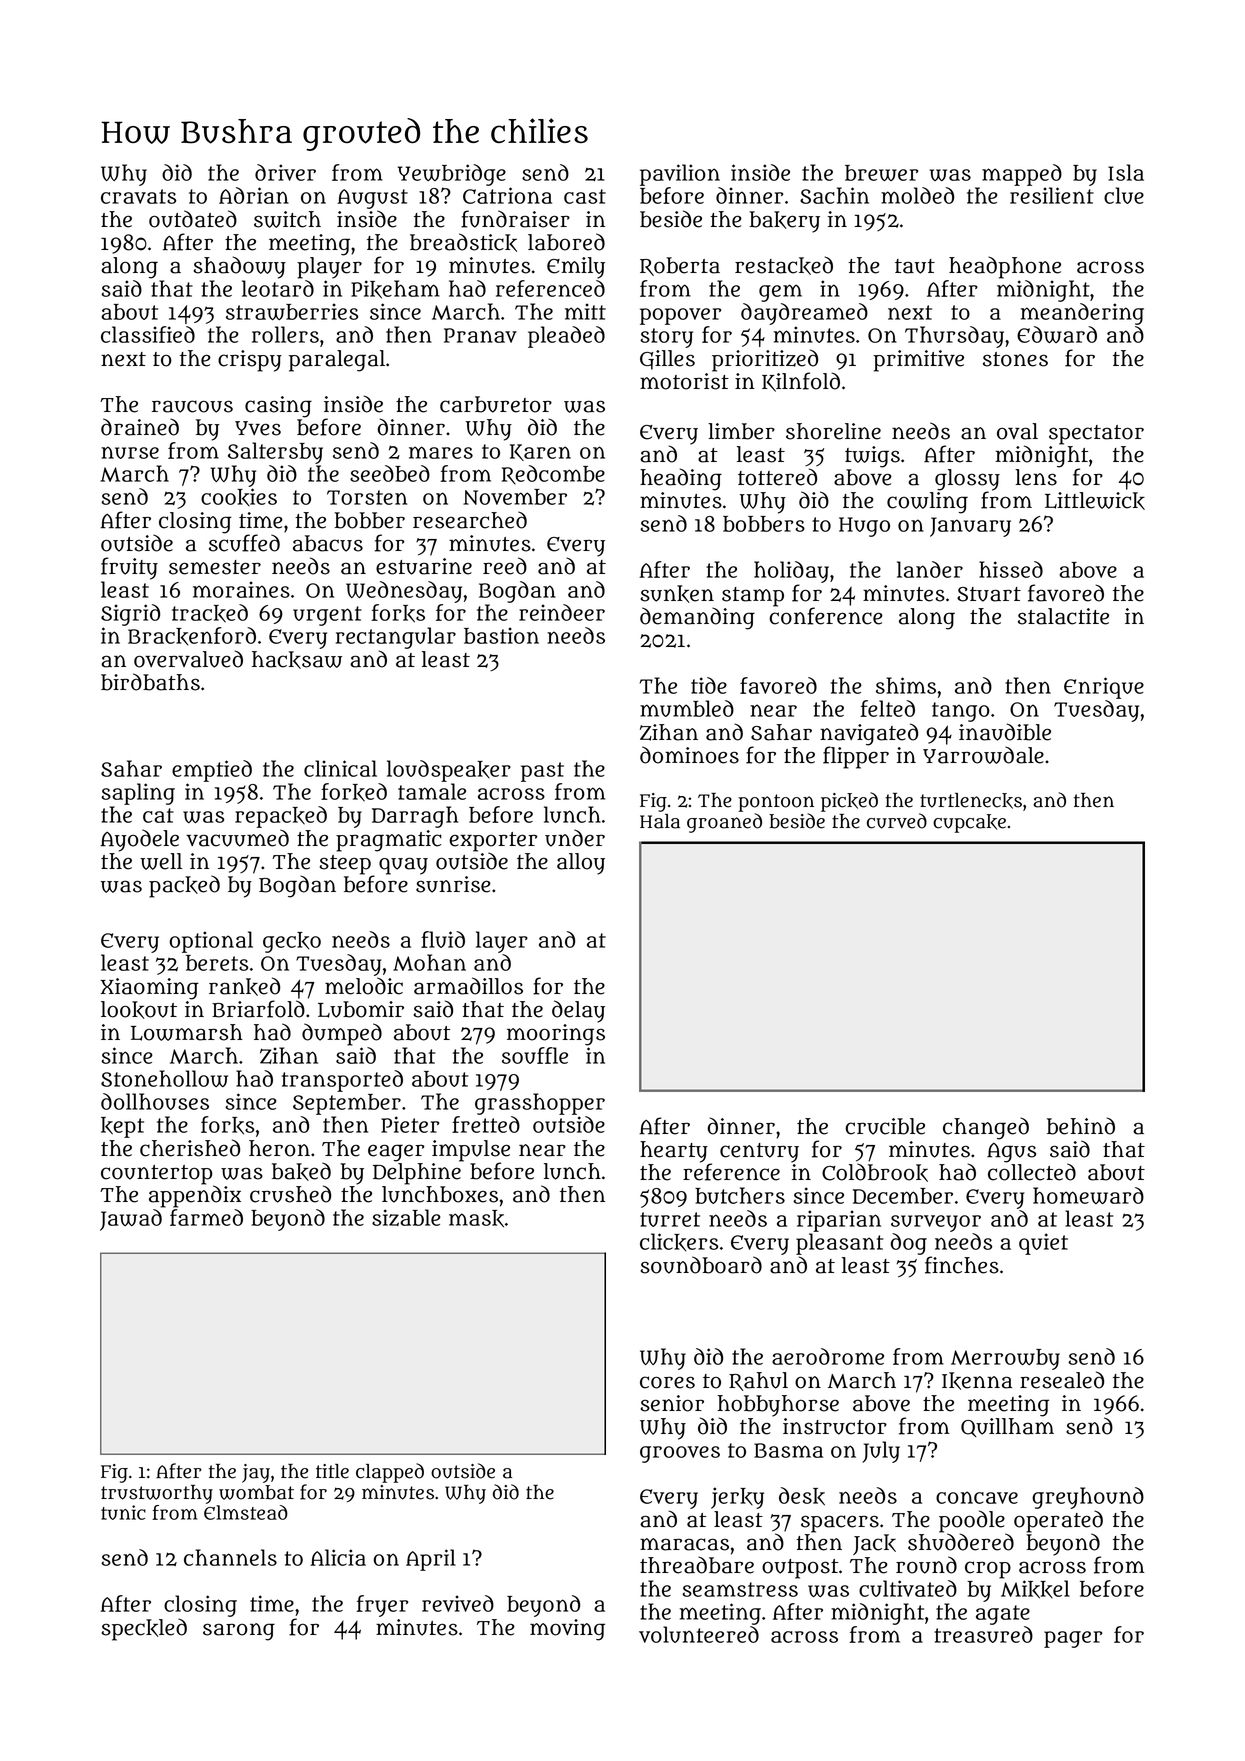 This screenshot has height=1761, width=1245. What do you see at coordinates (906, 685) in the screenshot?
I see `shims` at bounding box center [906, 685].
